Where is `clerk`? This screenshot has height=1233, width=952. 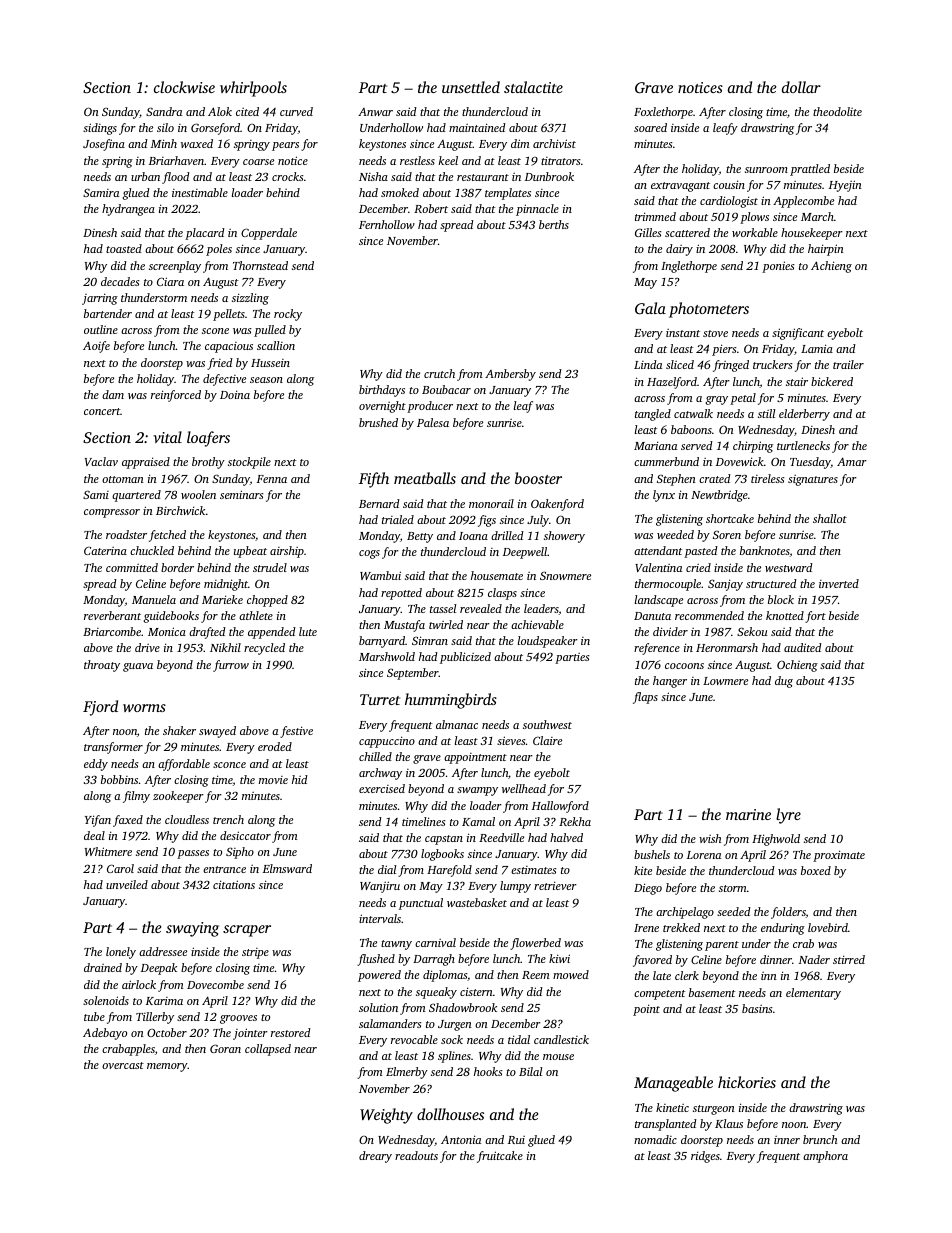
clerk is located at coordinates (687, 975).
